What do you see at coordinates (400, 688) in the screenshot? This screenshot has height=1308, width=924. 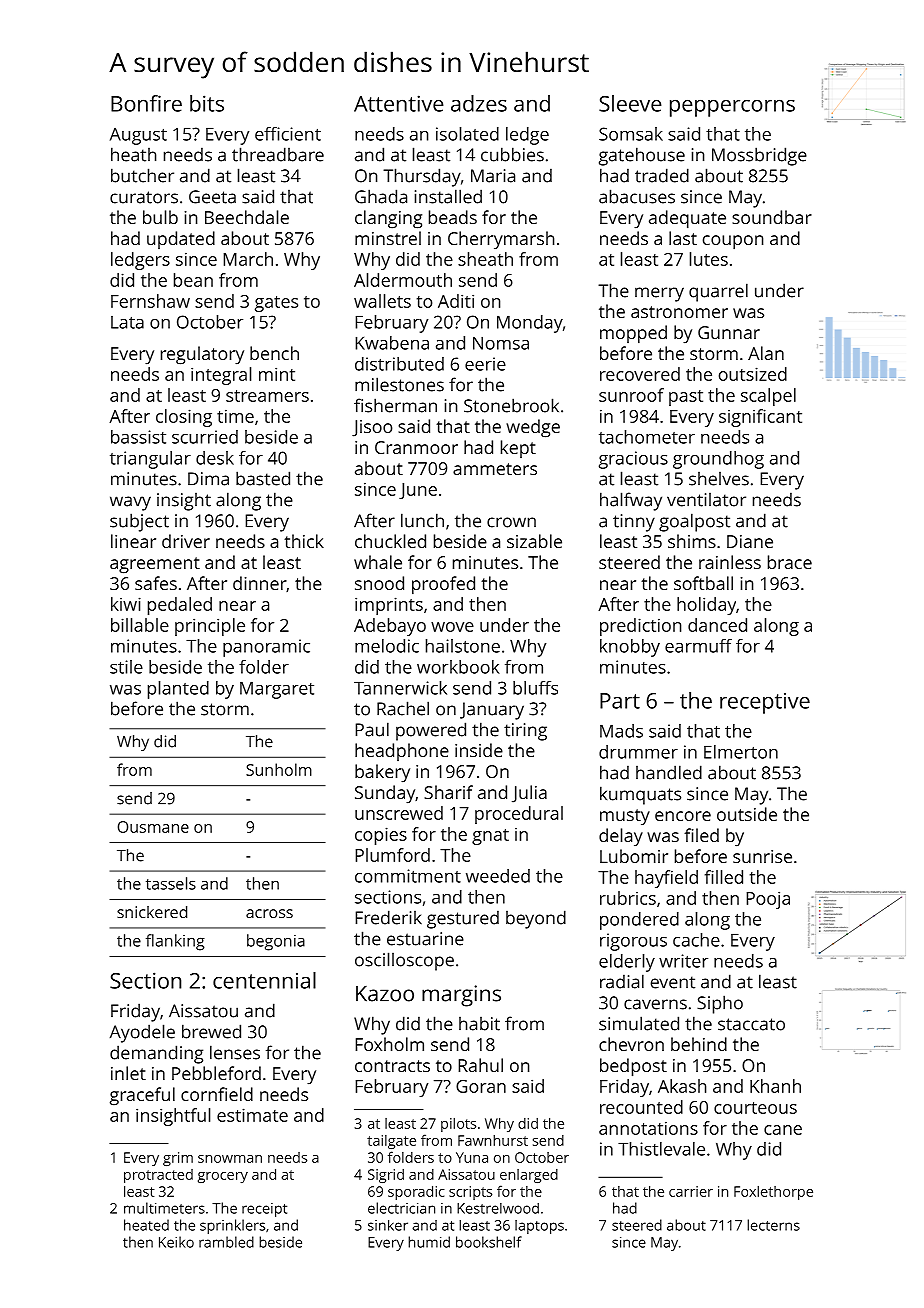 I see `Tannerwick` at bounding box center [400, 688].
